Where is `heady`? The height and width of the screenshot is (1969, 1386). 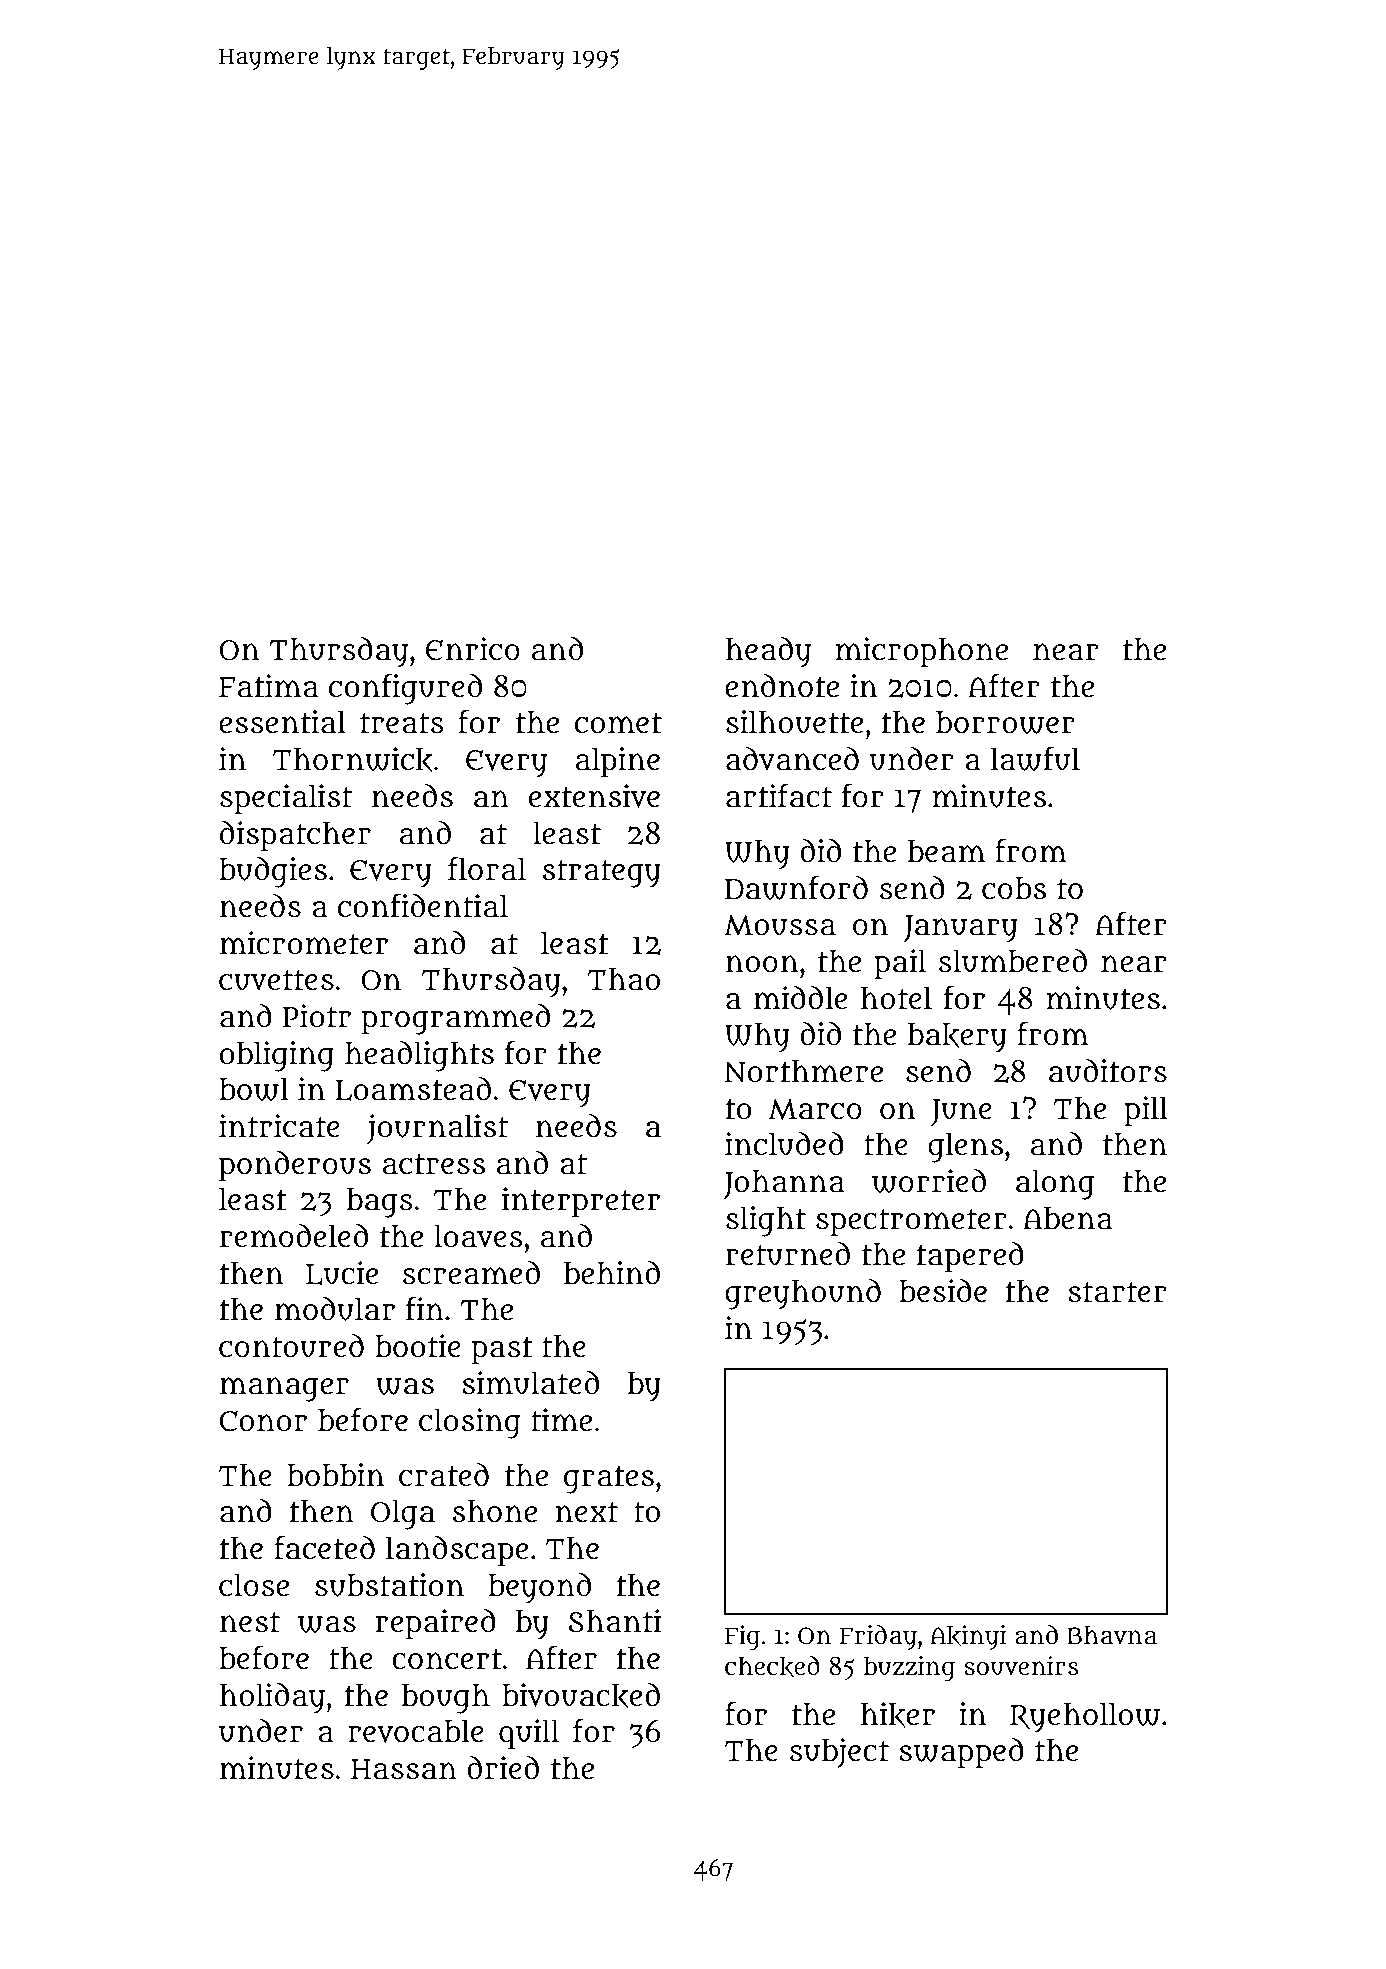 heady is located at coordinates (768, 652).
